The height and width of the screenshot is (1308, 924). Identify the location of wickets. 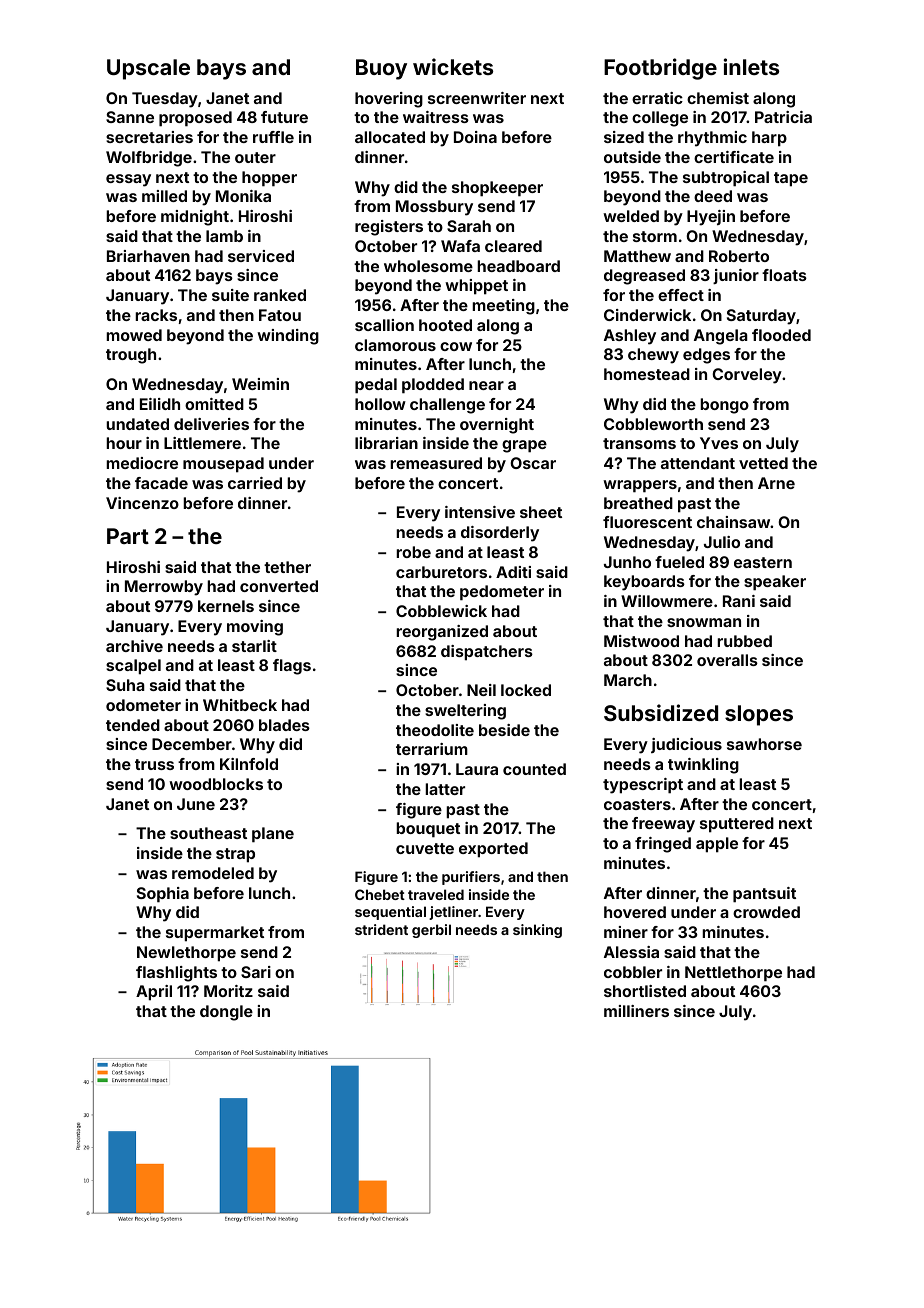
(453, 66).
